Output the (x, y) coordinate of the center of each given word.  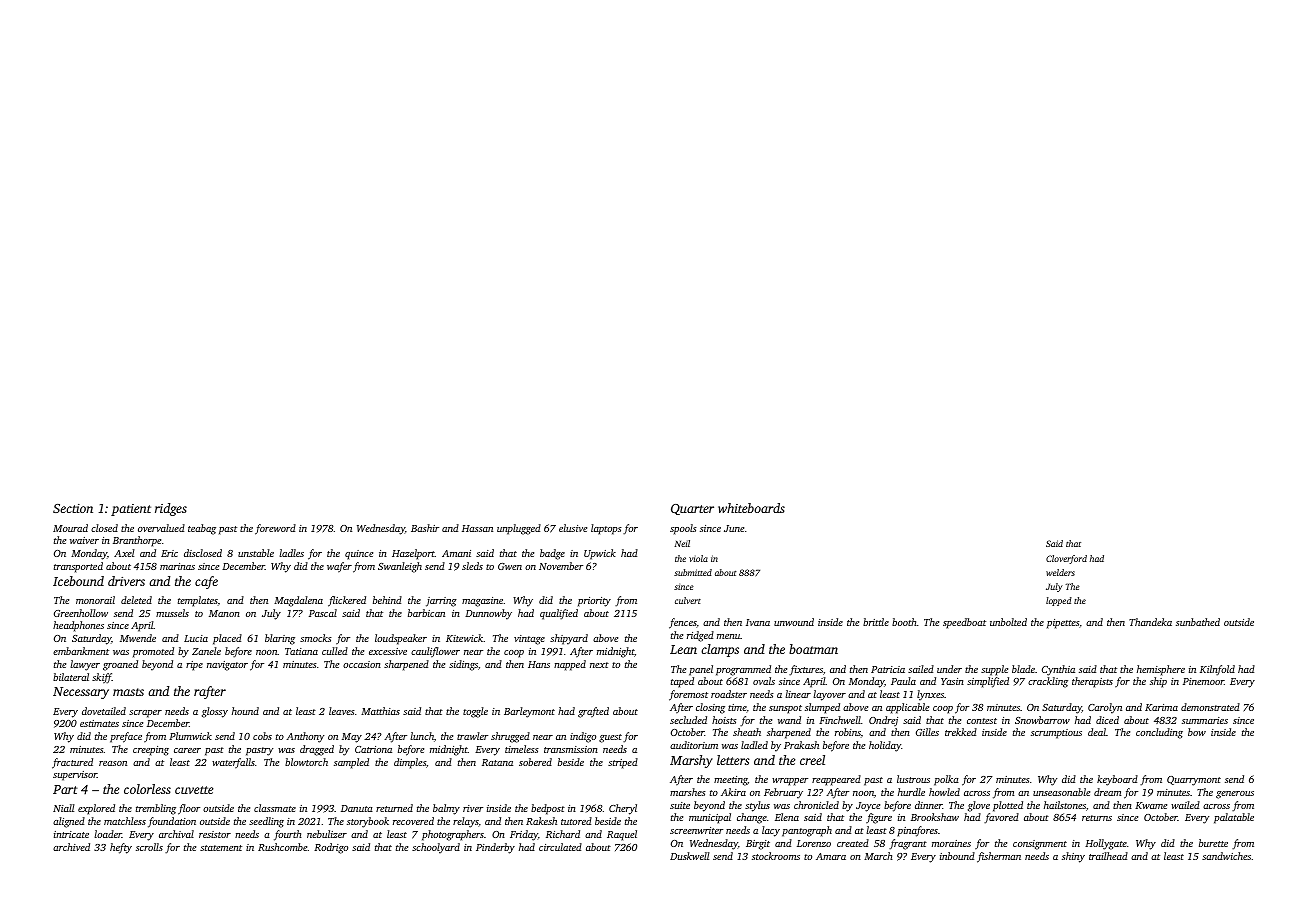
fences (683, 623)
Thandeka (1150, 622)
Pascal (323, 613)
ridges (171, 509)
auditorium (694, 745)
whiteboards (751, 508)
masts (128, 692)
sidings (463, 665)
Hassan (477, 528)
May (352, 738)
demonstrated (1210, 707)
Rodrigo (331, 848)
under (949, 669)
